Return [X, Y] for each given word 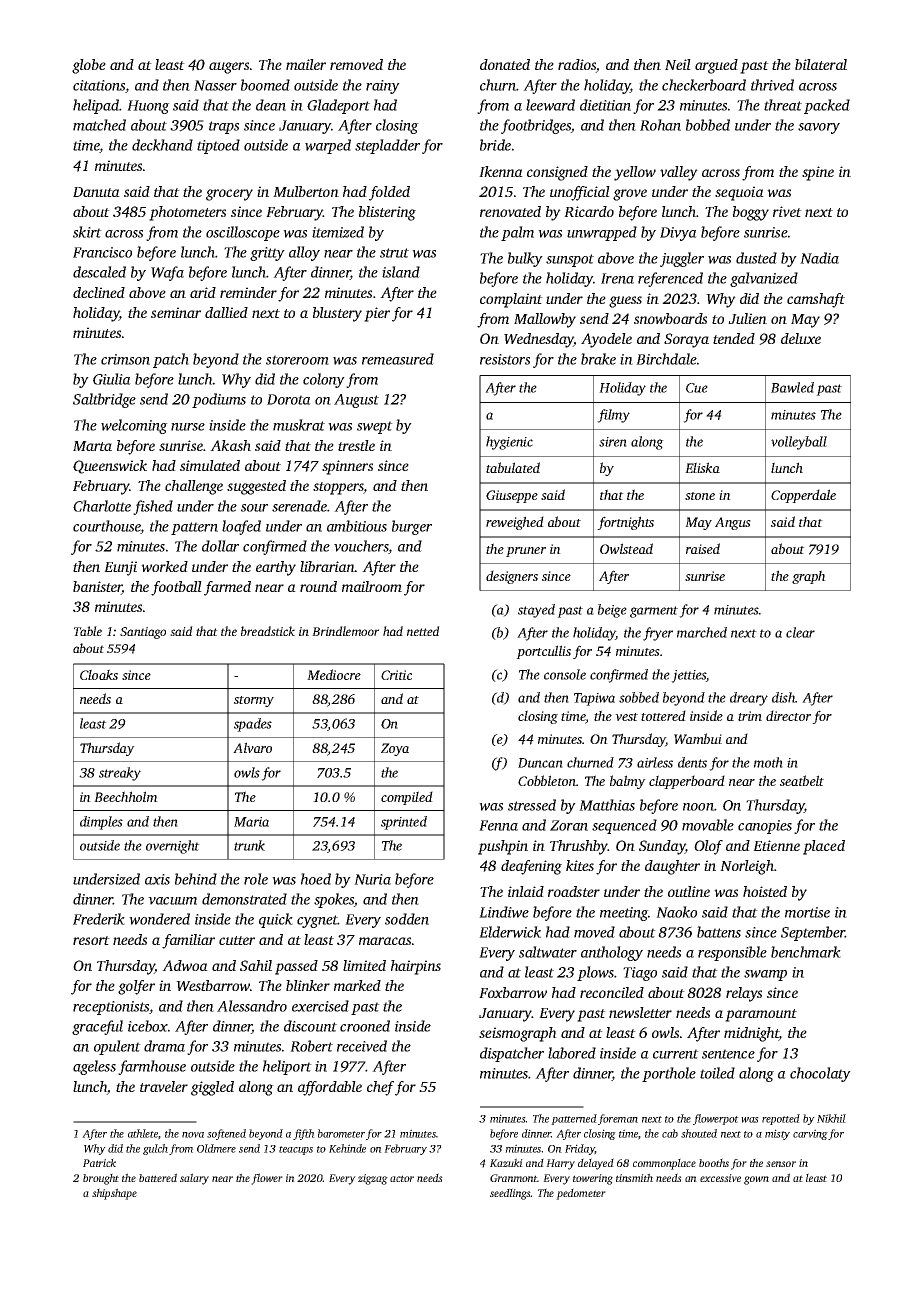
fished [153, 507]
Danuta [96, 192]
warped [328, 146]
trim [750, 716]
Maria [251, 822]
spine [818, 173]
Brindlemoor [345, 631]
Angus [733, 523]
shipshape [114, 1194]
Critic [396, 675]
